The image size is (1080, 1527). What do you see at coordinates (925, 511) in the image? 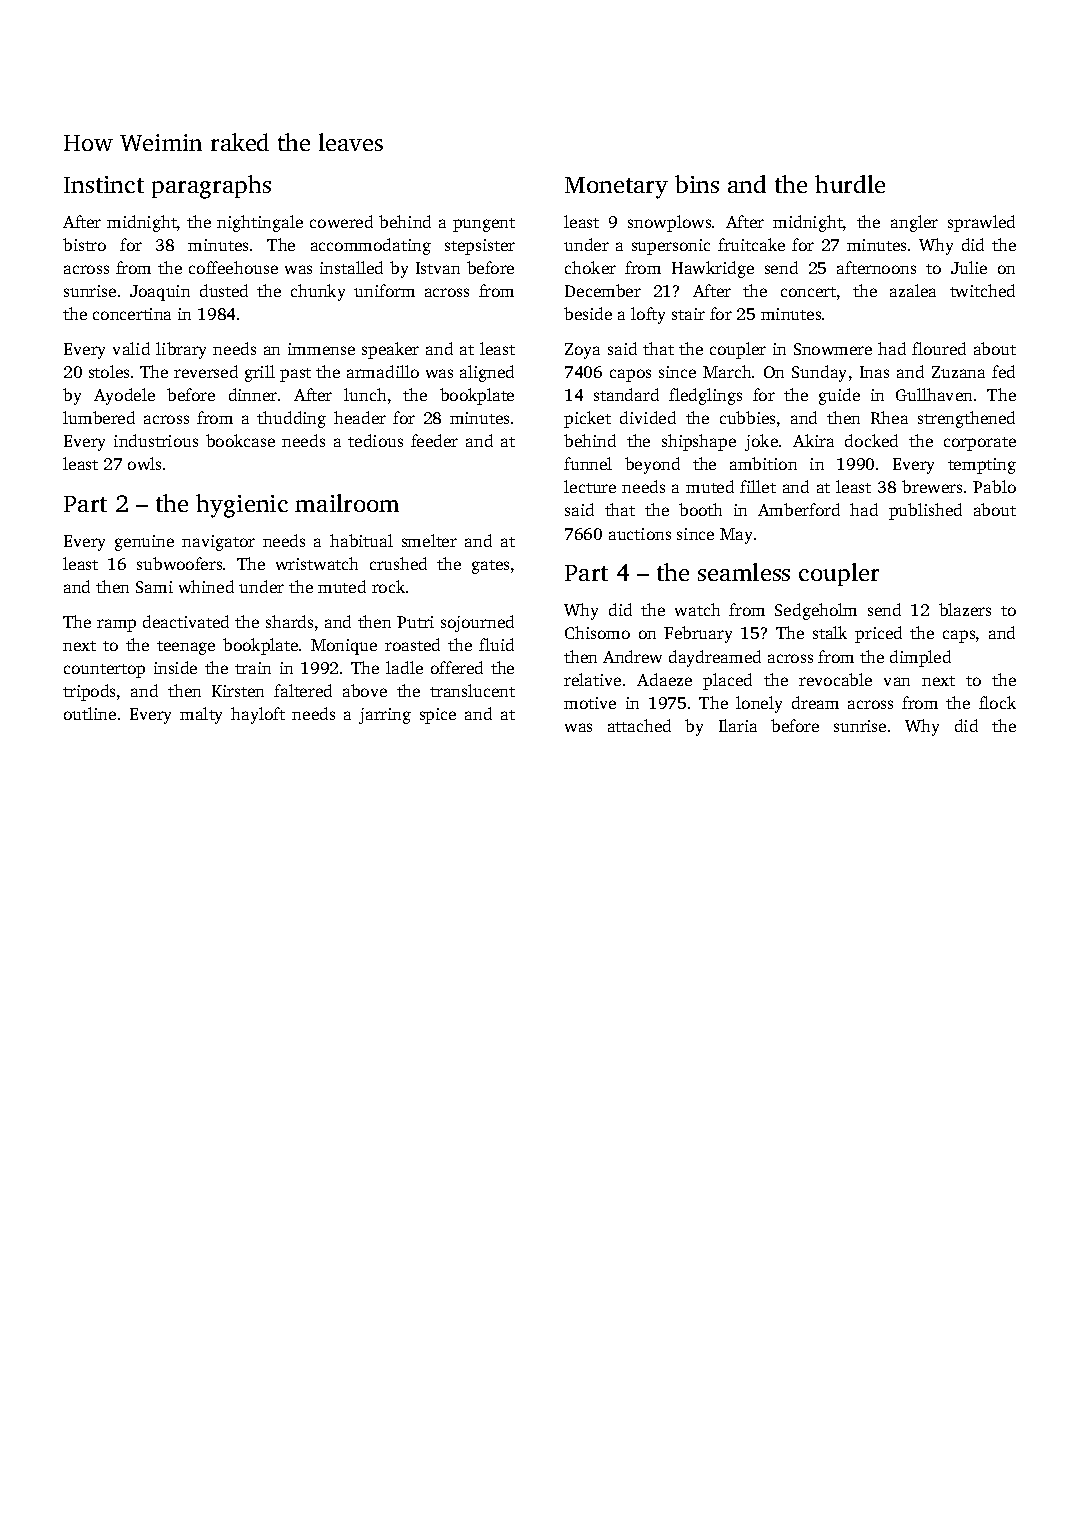
I see `published` at bounding box center [925, 511].
